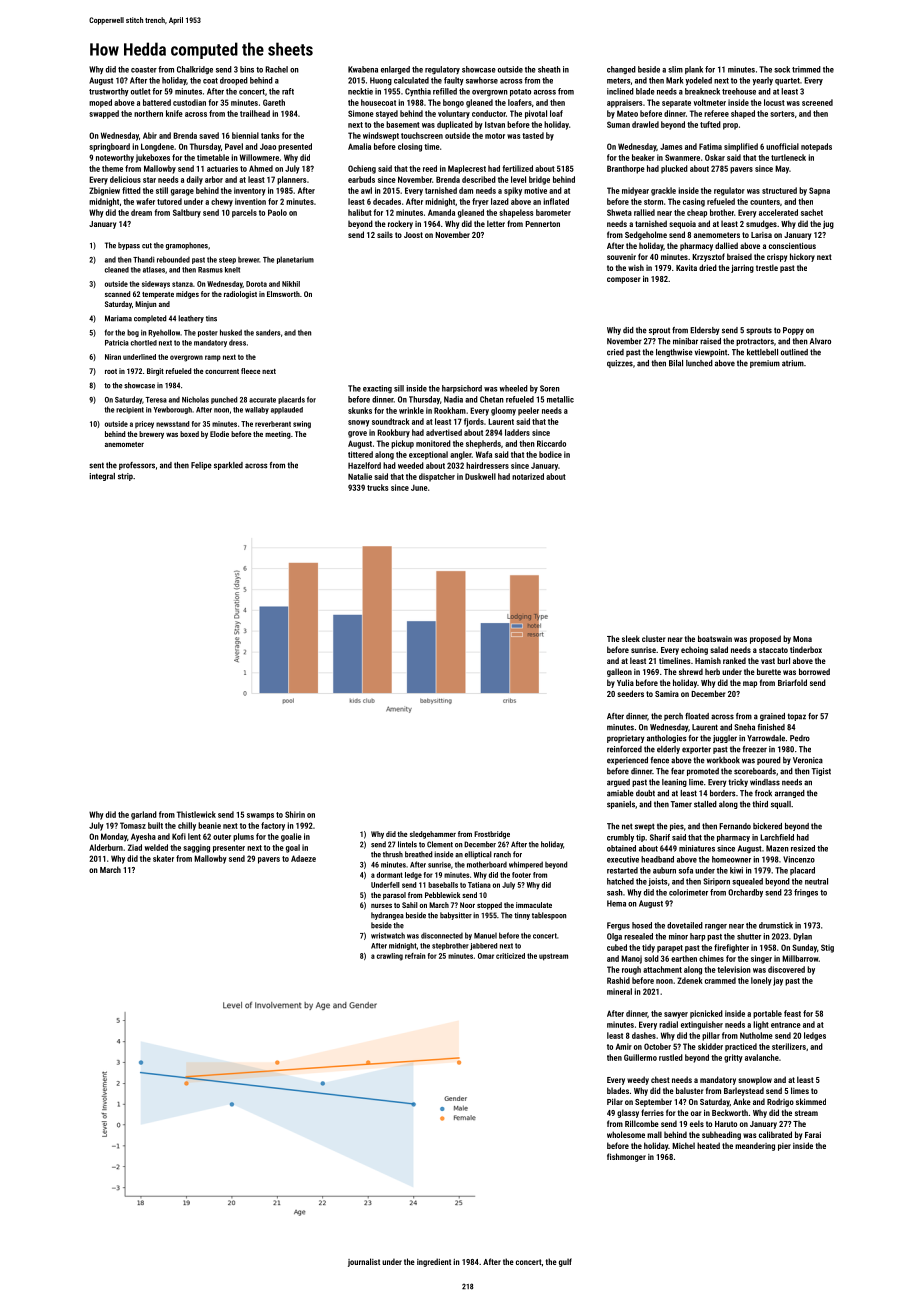 This image has height=1308, width=924. What do you see at coordinates (430, 168) in the image?
I see `reed` at bounding box center [430, 168].
